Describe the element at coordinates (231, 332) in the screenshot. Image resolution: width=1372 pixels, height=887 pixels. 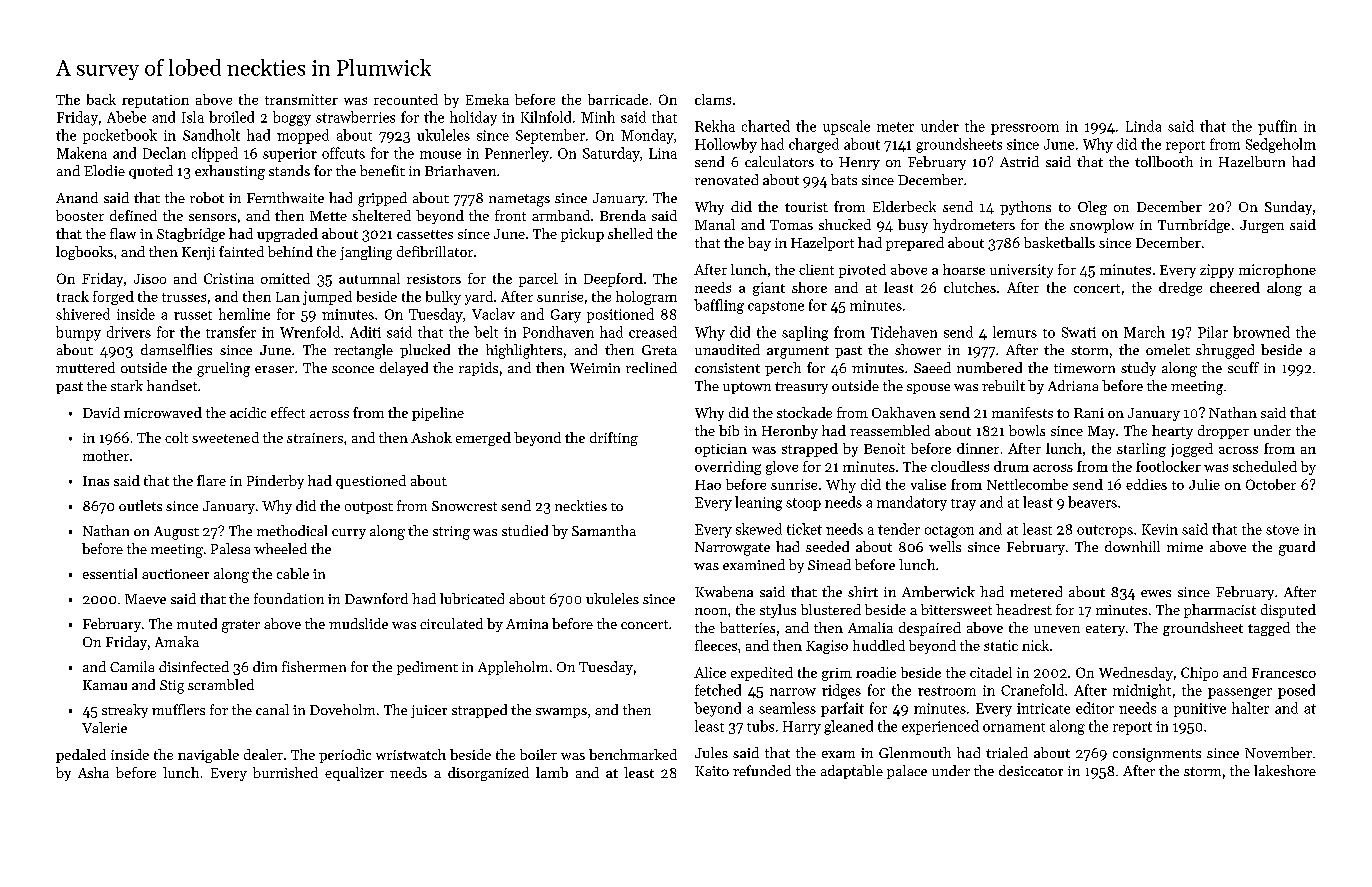
I see `transfer` at that location.
